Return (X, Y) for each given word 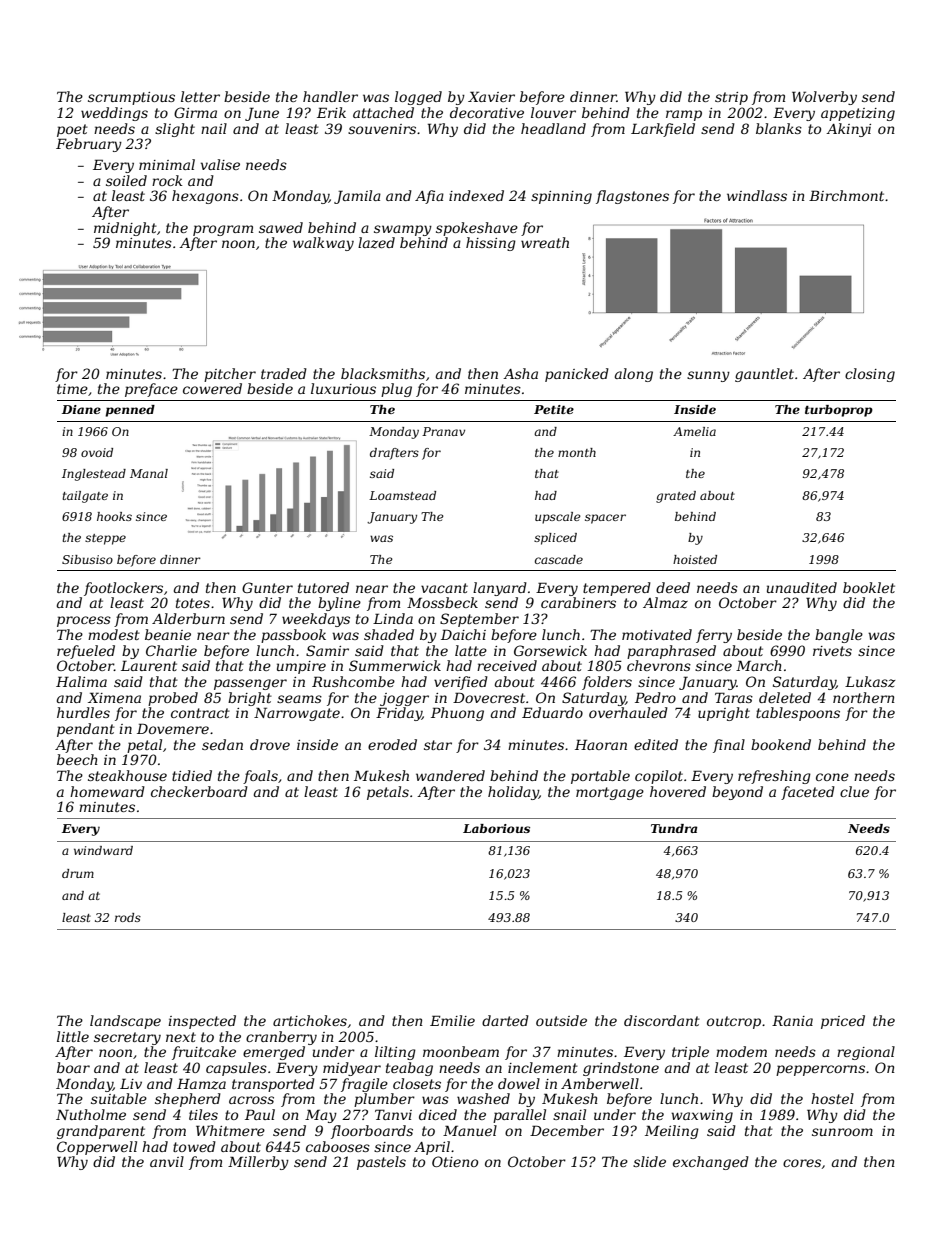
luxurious (343, 388)
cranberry (281, 1038)
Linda (393, 618)
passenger (250, 684)
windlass (757, 195)
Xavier (491, 96)
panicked (577, 375)
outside (561, 1020)
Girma (195, 112)
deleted (785, 697)
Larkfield (663, 130)
